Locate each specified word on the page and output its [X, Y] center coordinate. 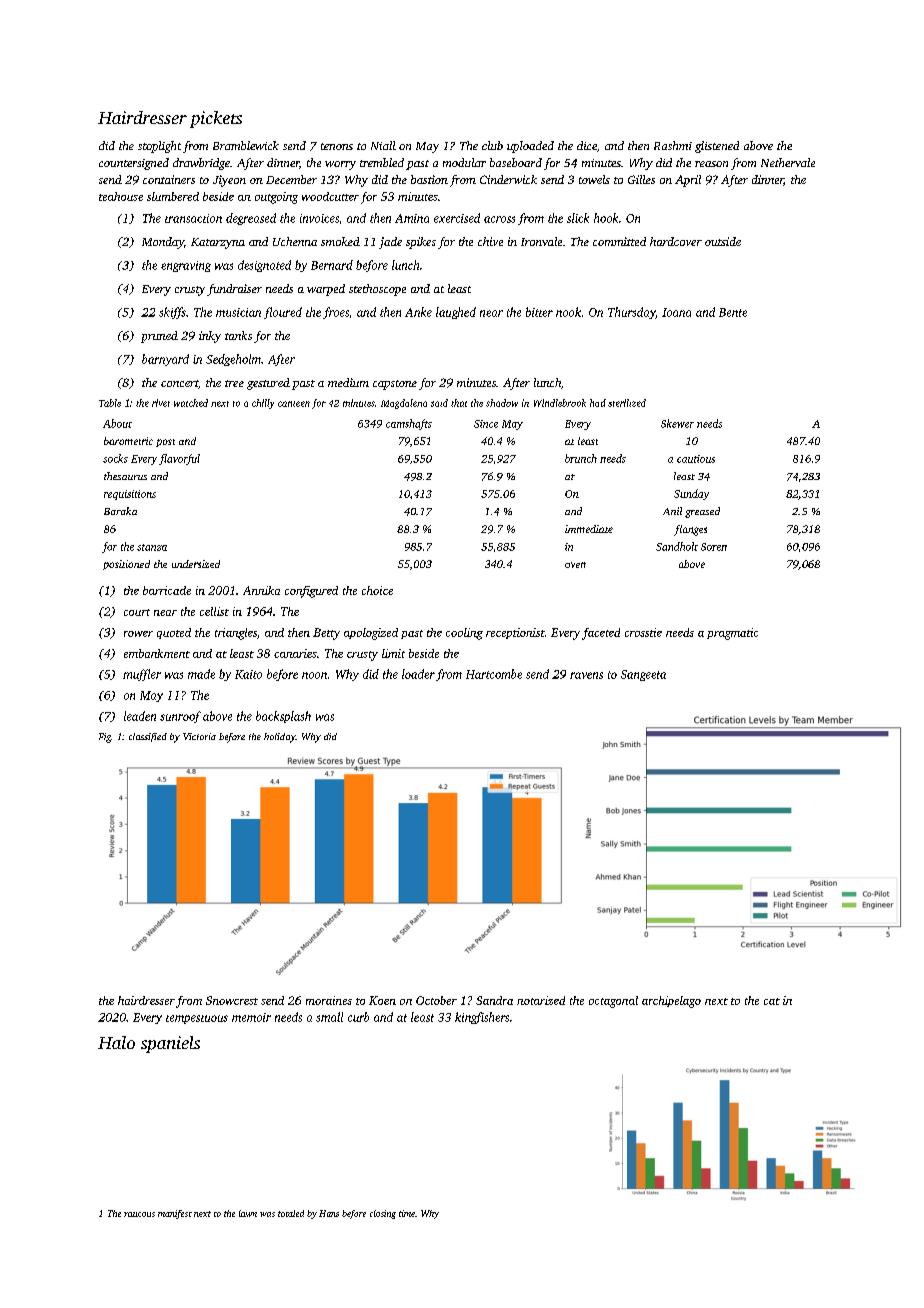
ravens [586, 675]
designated [264, 266]
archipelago [671, 1002]
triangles [236, 634]
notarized [541, 1000]
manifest [175, 1214]
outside [723, 241]
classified [148, 737]
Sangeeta [643, 675]
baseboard [516, 162]
